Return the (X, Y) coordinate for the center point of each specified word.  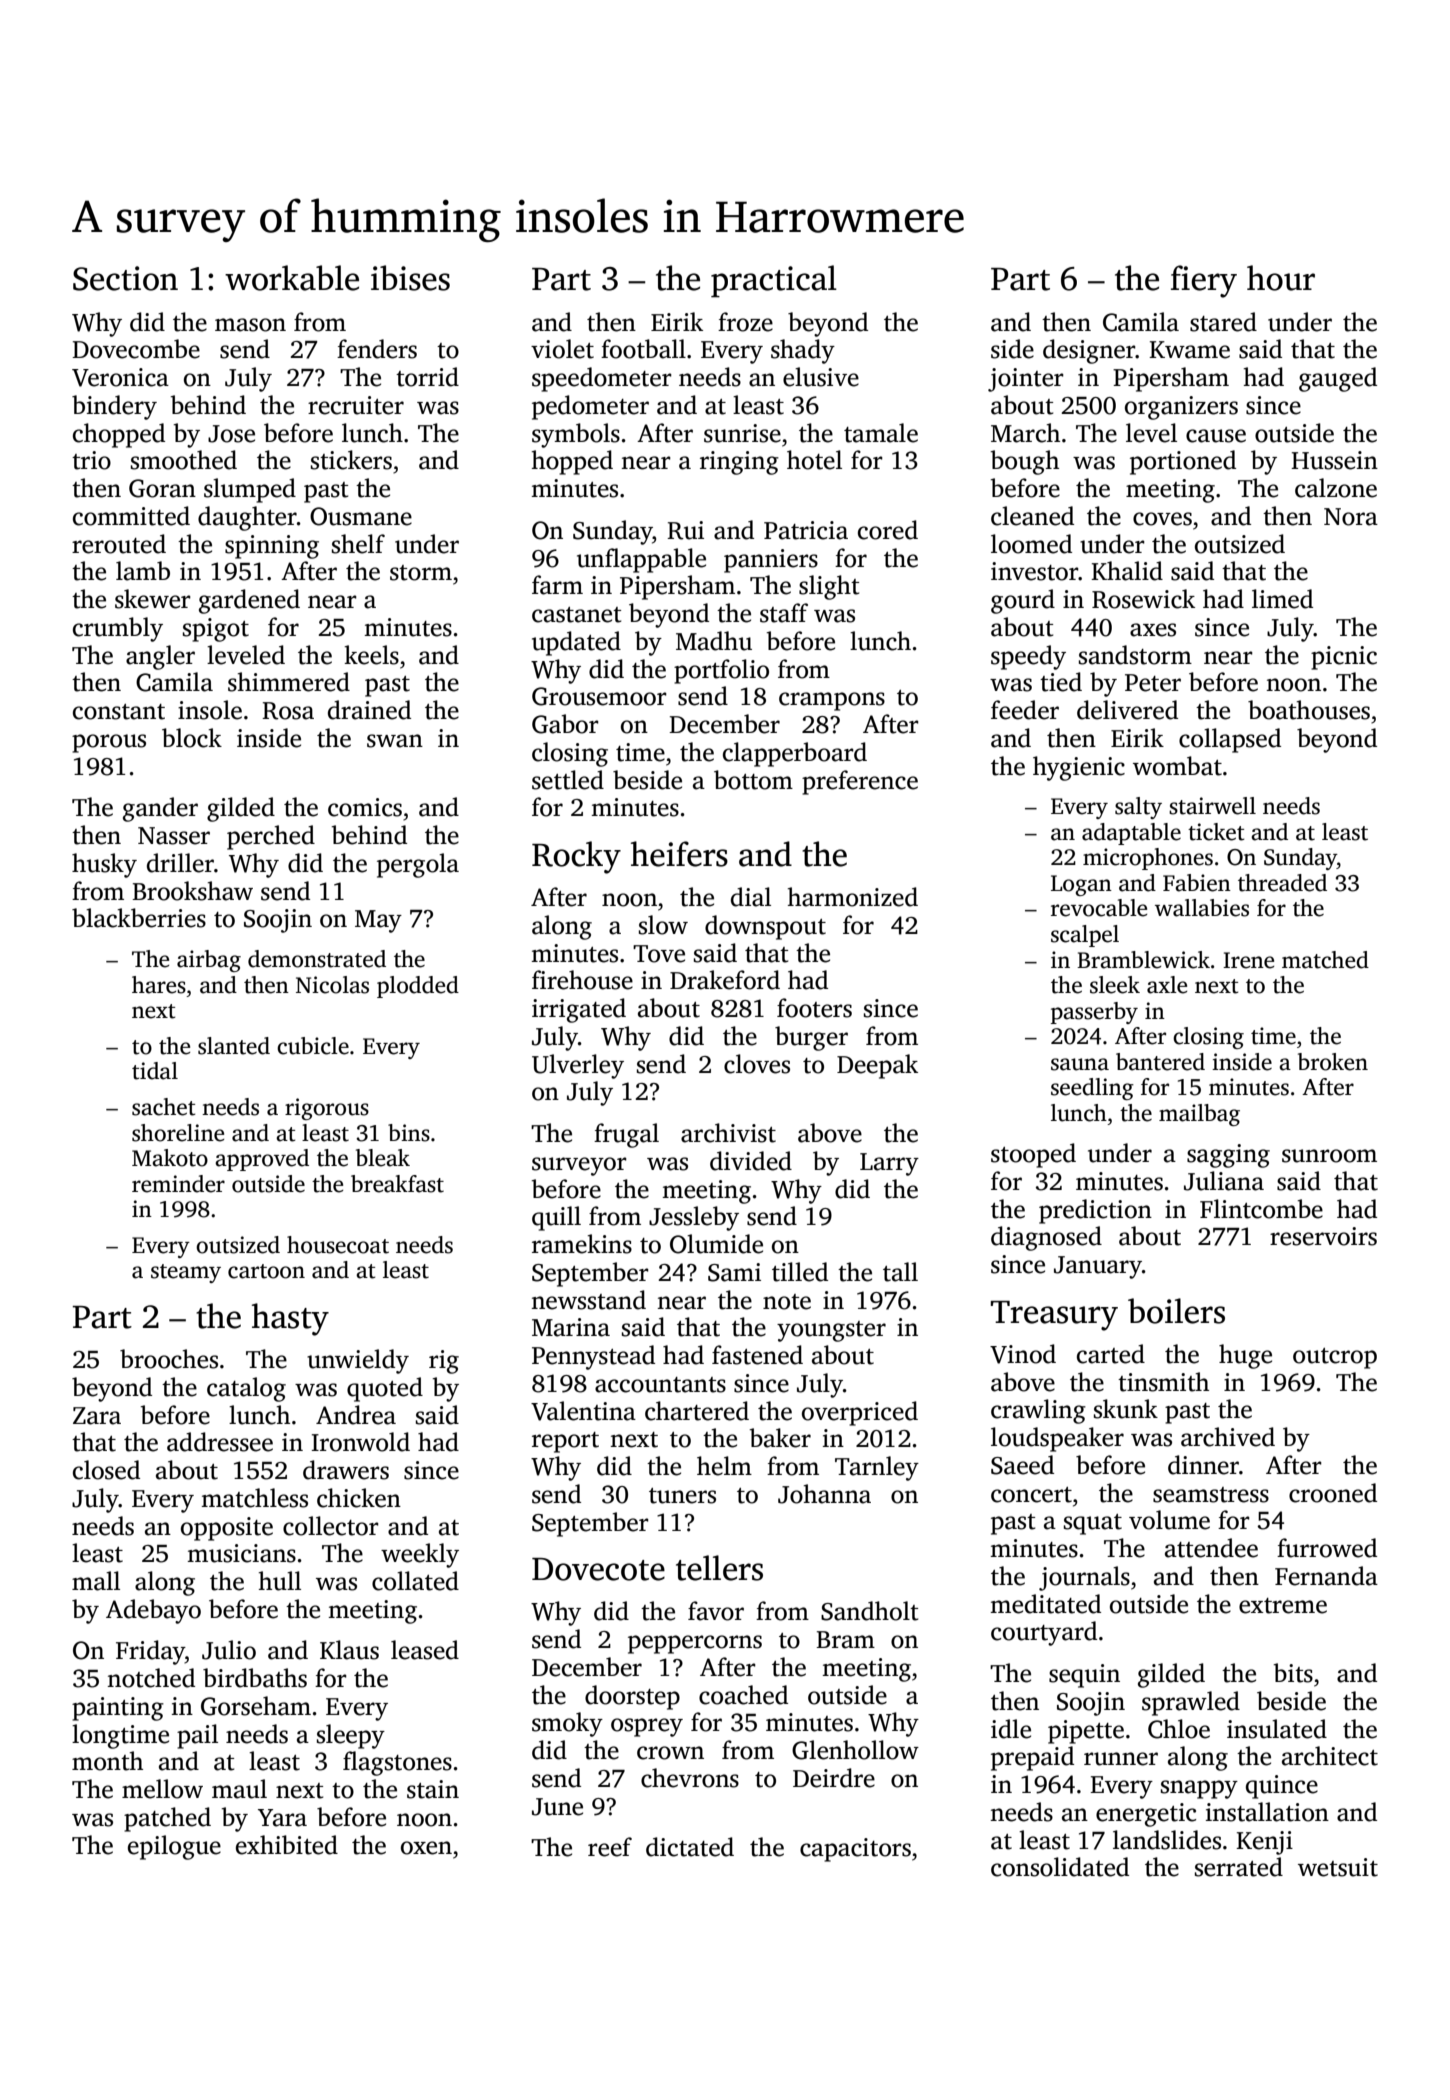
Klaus (349, 1650)
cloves (757, 1064)
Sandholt (869, 1611)
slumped (250, 490)
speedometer (602, 379)
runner (1121, 1759)
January (1098, 1267)
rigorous (327, 1109)
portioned (1183, 462)
